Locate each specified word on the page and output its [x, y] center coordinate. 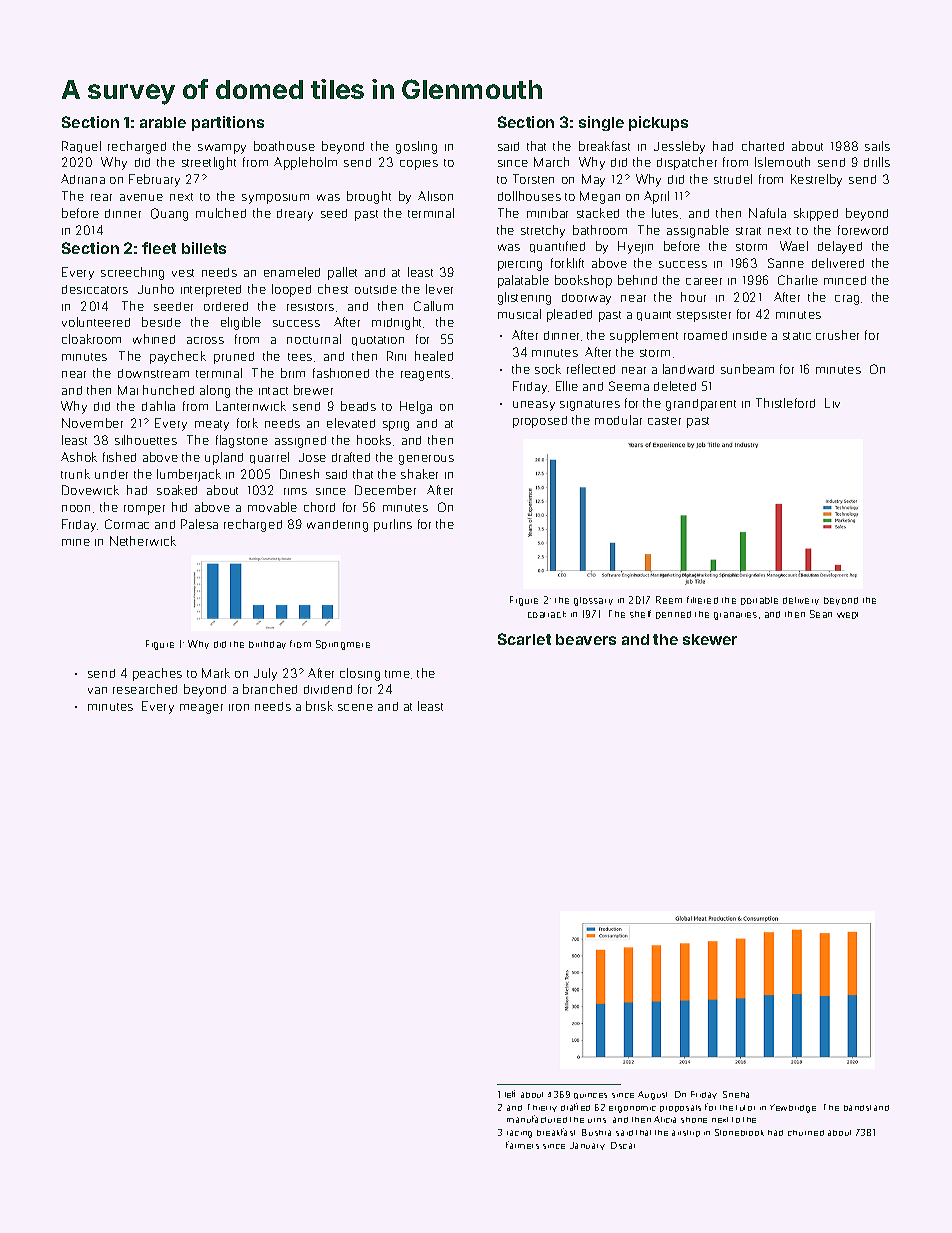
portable [759, 601]
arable [163, 122]
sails [877, 146]
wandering [337, 526]
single [601, 123]
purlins [393, 525]
